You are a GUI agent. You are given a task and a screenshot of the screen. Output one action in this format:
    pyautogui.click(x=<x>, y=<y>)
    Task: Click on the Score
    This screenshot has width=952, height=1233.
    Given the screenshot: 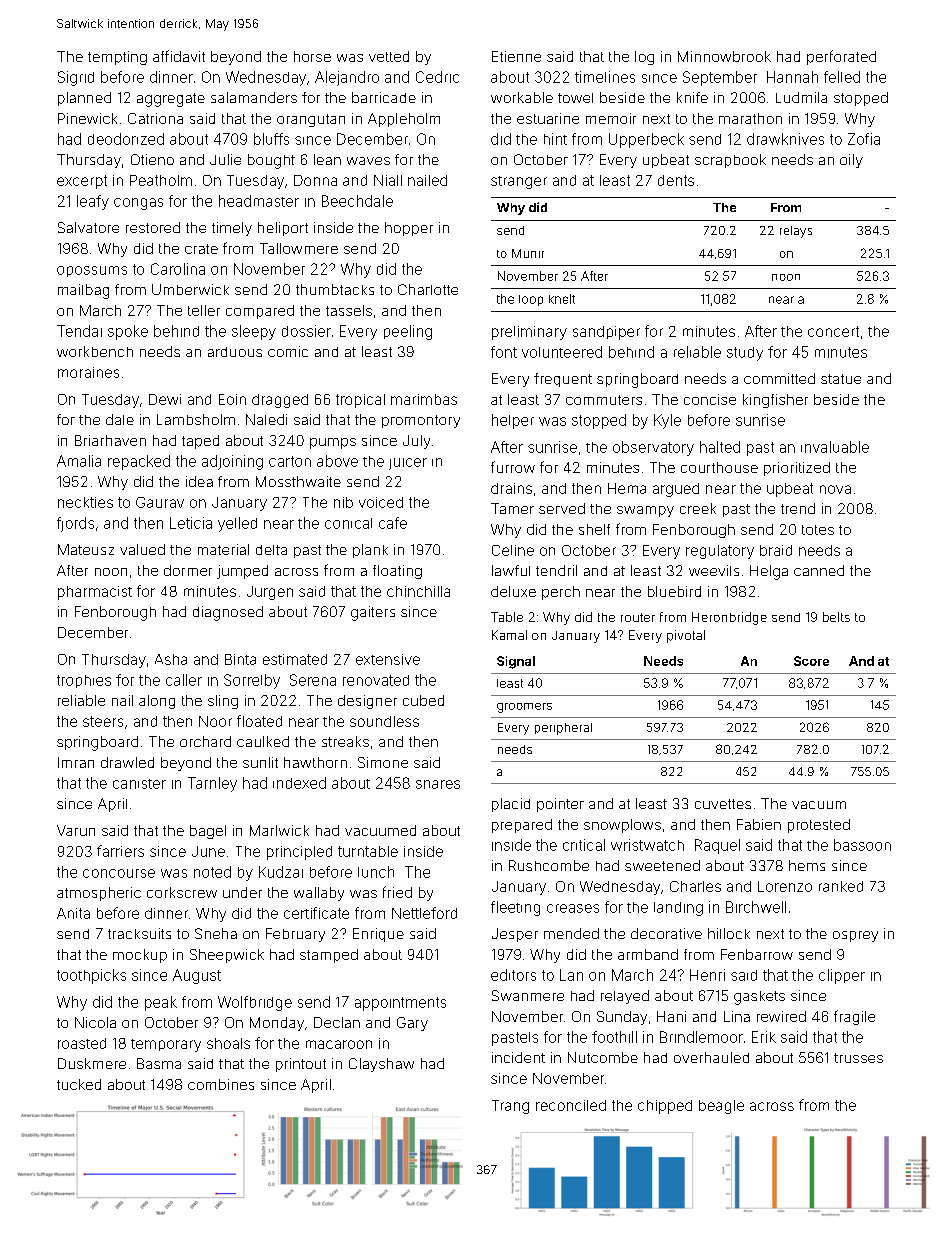 What is the action you would take?
    pyautogui.click(x=811, y=661)
